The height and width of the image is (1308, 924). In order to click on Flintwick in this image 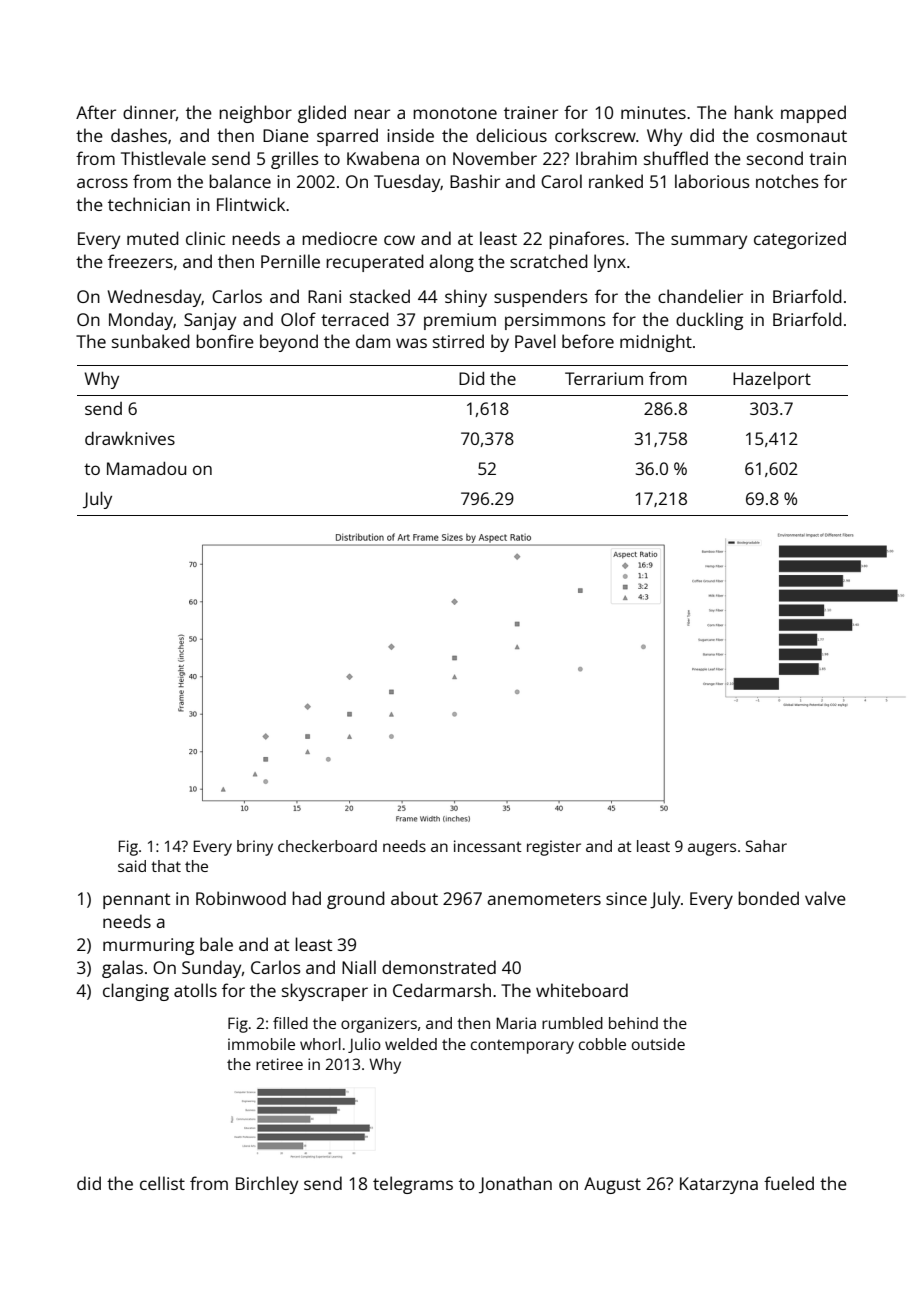, I will do `click(251, 204)`.
